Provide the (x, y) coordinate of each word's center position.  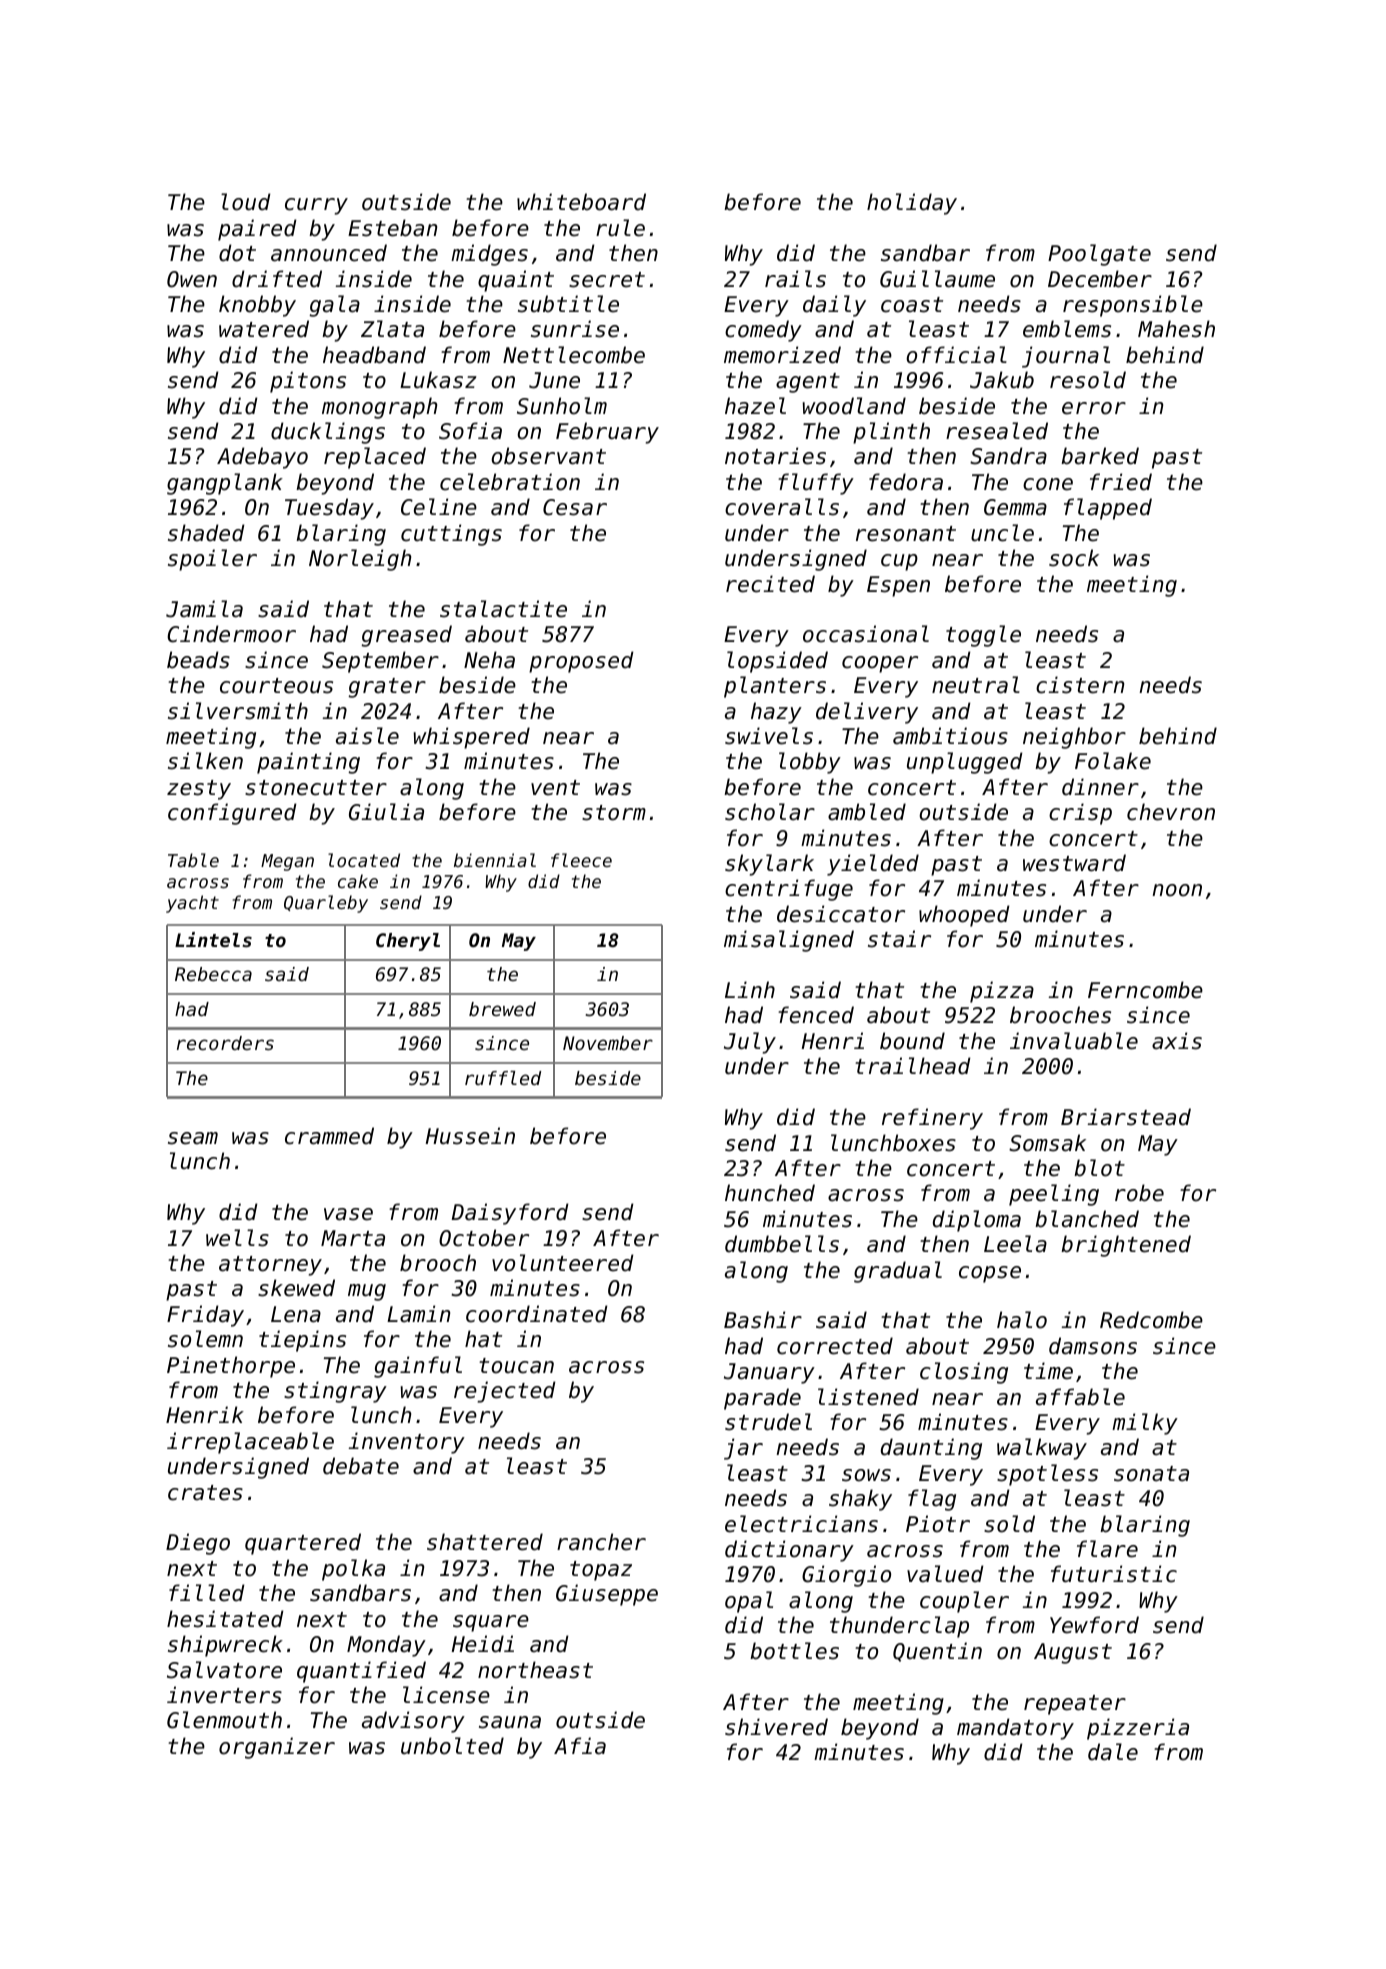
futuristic (1114, 1574)
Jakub (1002, 380)
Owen (192, 279)
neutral (976, 685)
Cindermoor (231, 634)
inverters (224, 1695)
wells (237, 1238)
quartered (303, 1544)
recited (770, 584)
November (608, 1043)
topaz (601, 1571)
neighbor (1074, 738)
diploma (977, 1221)
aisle (367, 736)
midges (489, 255)
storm (614, 813)
